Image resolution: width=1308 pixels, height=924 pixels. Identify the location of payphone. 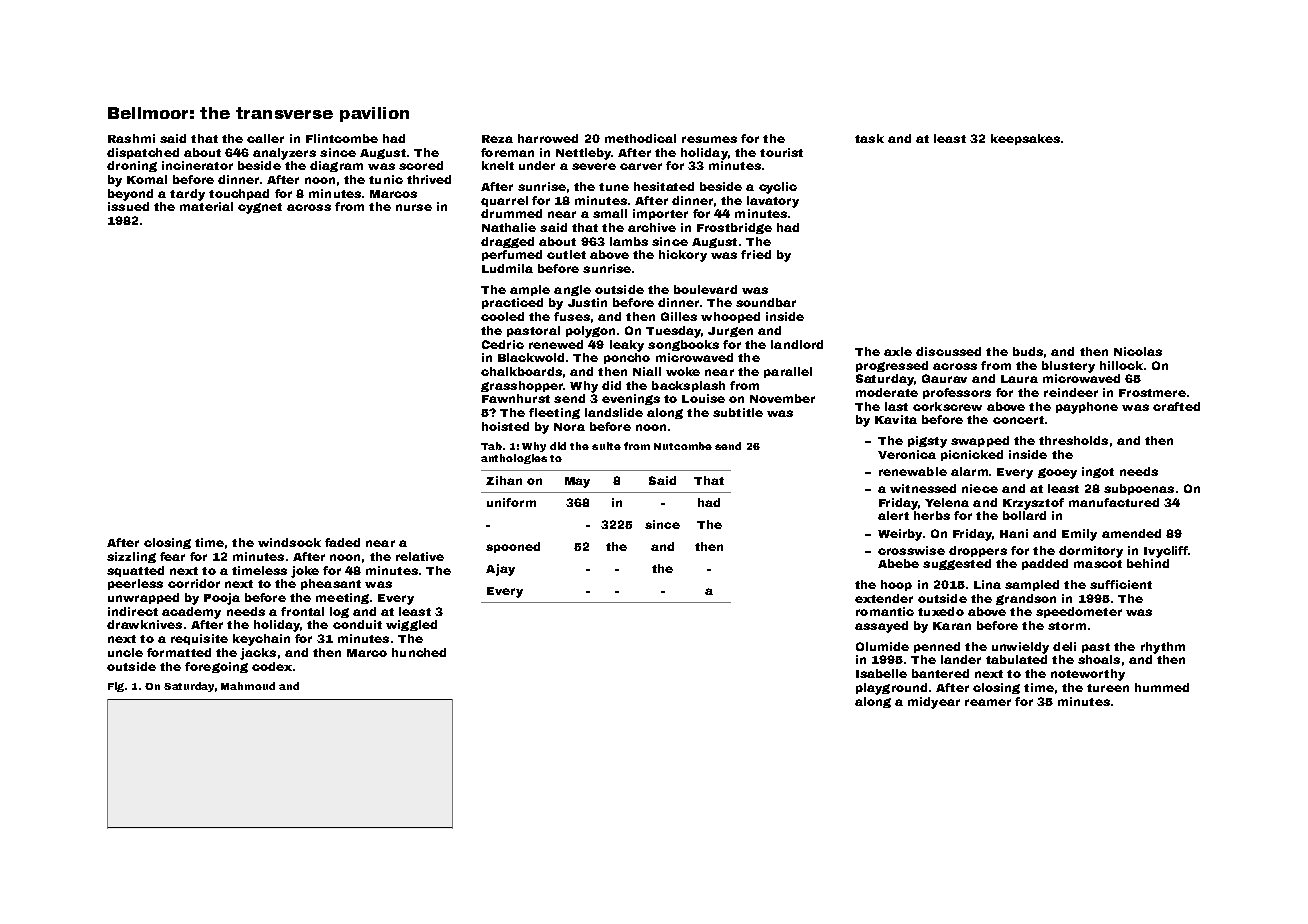
(1087, 408).
